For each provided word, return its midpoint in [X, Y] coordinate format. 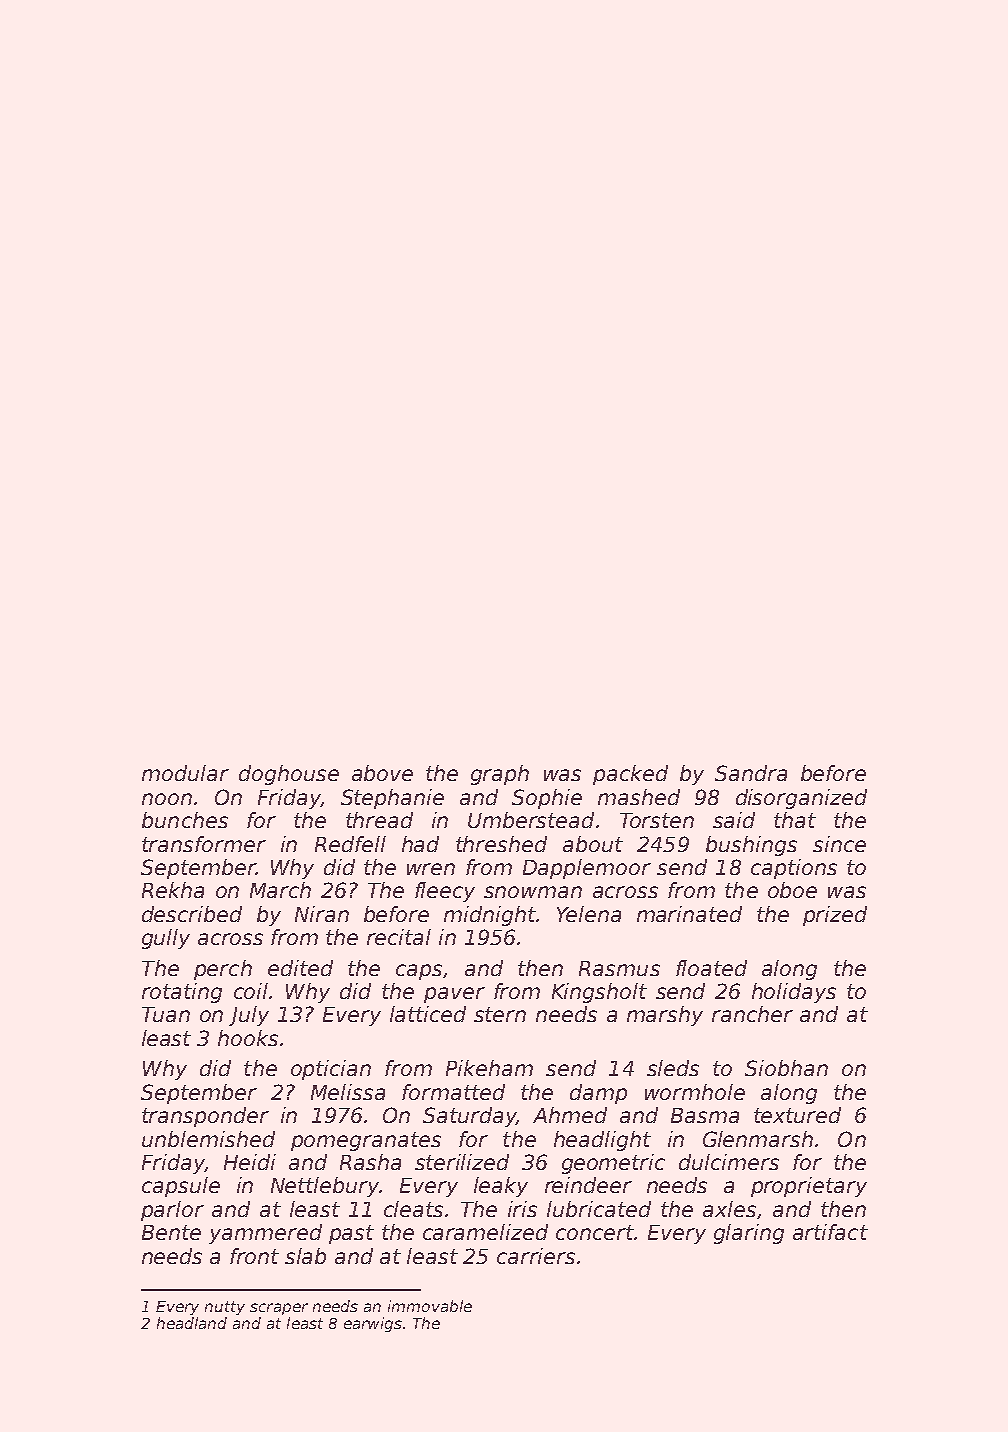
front [254, 1256]
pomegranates [366, 1141]
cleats [413, 1209]
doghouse [289, 775]
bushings [751, 846]
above [382, 773]
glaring [749, 1234]
